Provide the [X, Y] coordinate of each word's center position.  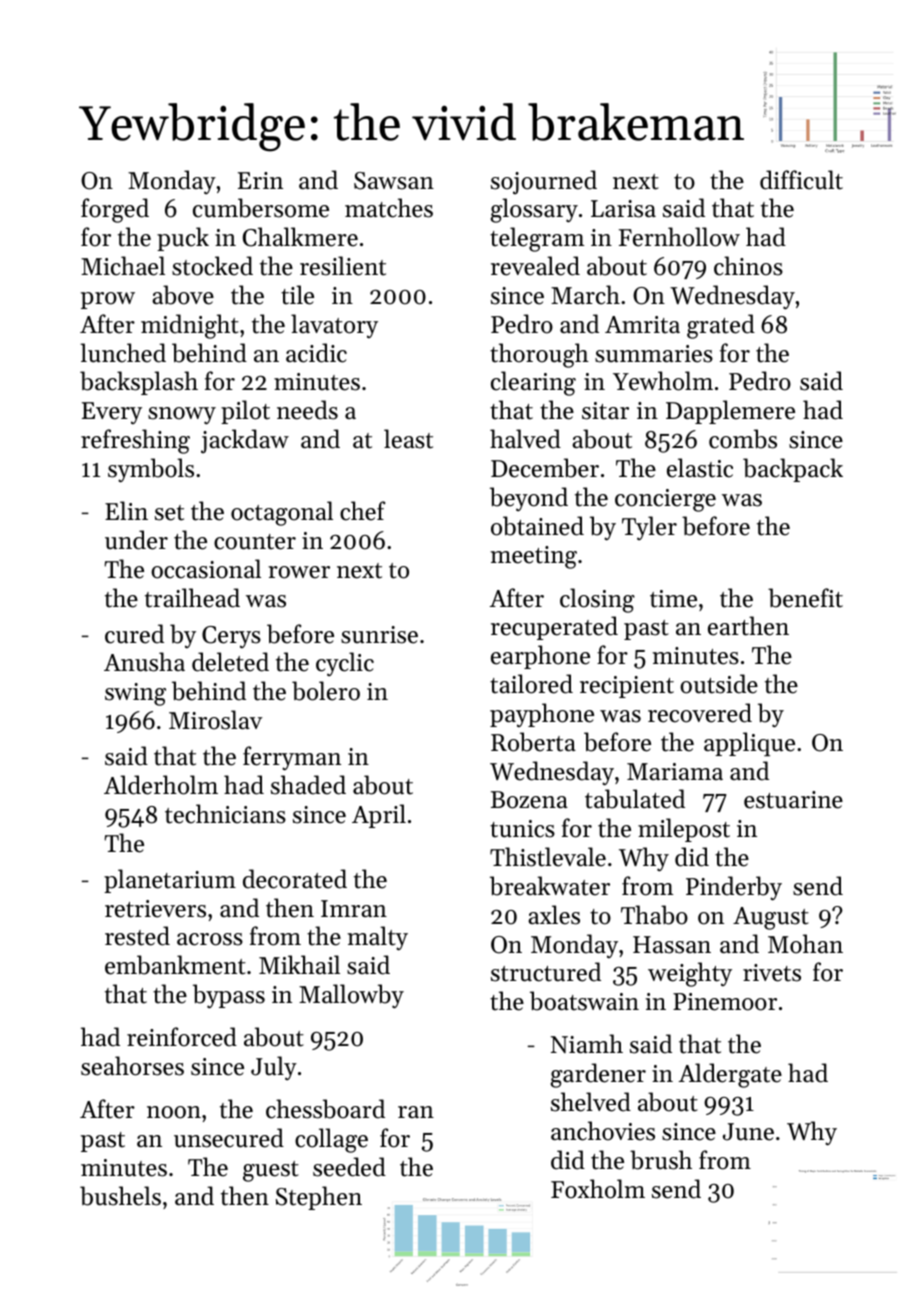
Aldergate [730, 1075]
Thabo [654, 915]
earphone [540, 657]
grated [721, 326]
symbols [151, 470]
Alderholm [161, 785]
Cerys [231, 637]
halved [525, 439]
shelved [591, 1102]
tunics [522, 829]
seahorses [132, 1066]
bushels [120, 1196]
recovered [700, 713]
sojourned [544, 182]
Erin [260, 180]
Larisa [623, 209]
